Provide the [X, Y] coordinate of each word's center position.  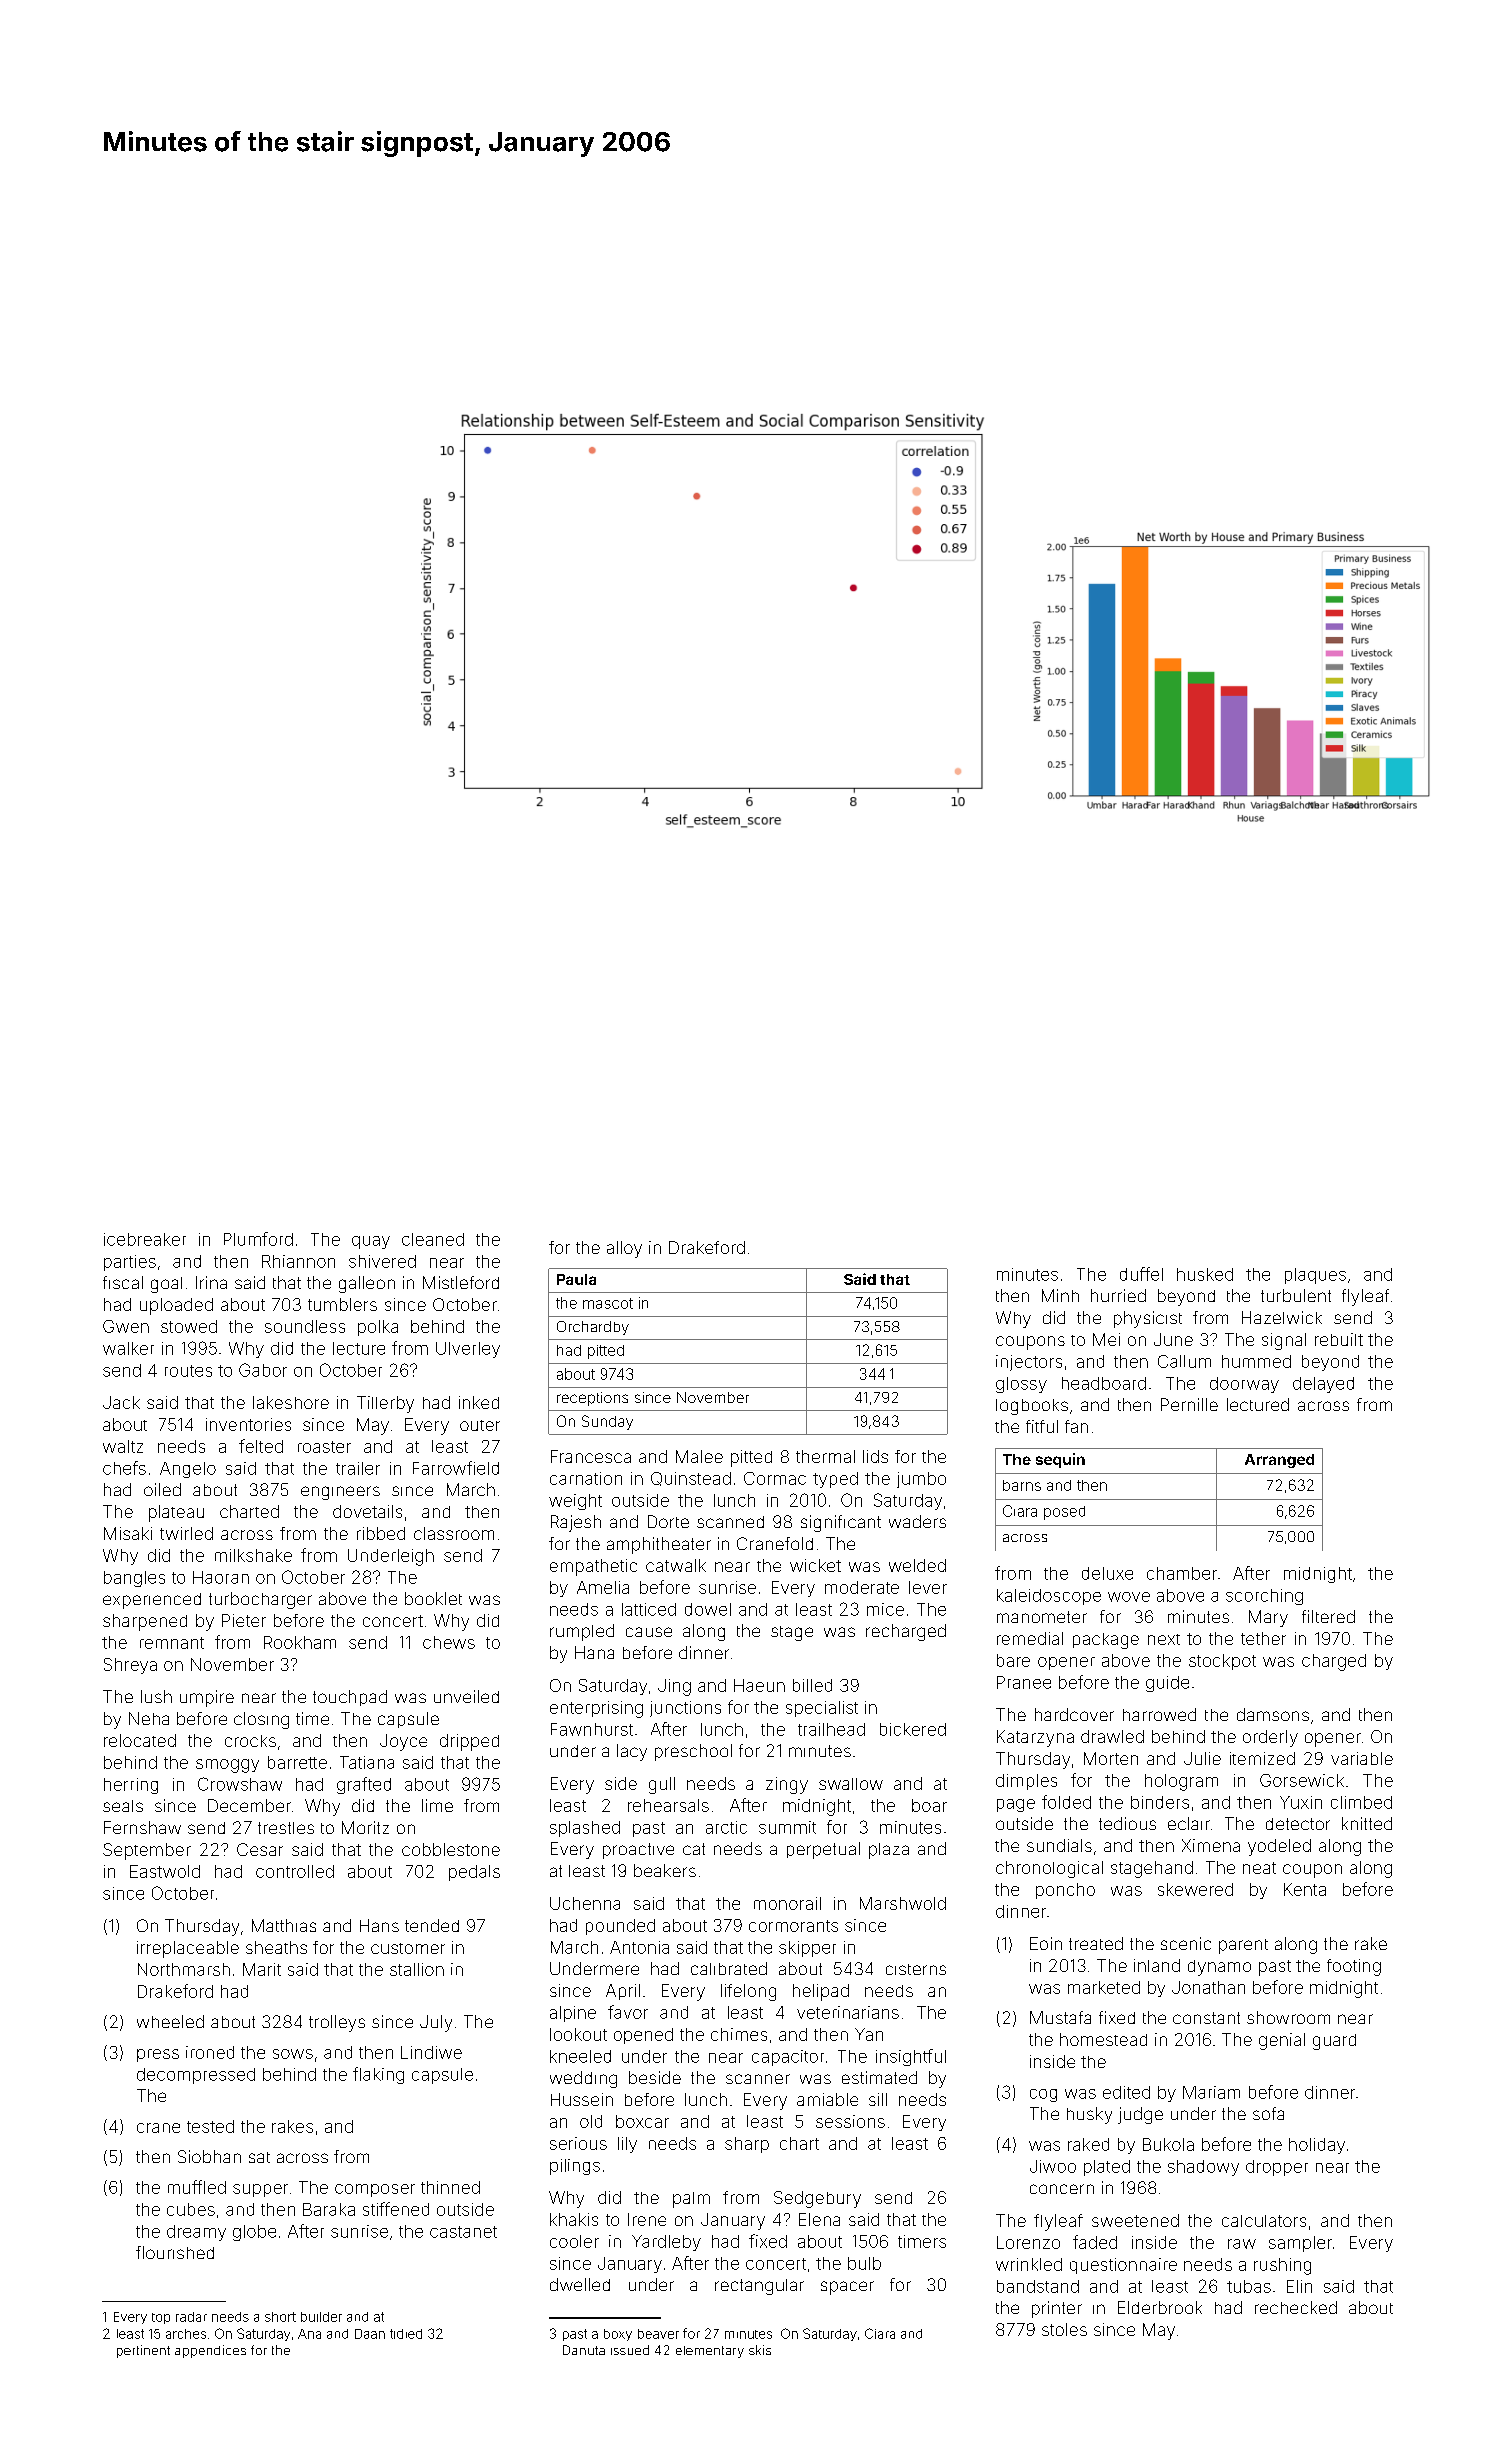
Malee [699, 1456]
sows [293, 2054]
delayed [1323, 1385]
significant [841, 1523]
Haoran [221, 1577]
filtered [1328, 1616]
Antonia [639, 1947]
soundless [305, 1326]
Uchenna [585, 1903]
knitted [1367, 1823]
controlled [295, 1871]
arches [186, 2334]
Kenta [1305, 1889]
